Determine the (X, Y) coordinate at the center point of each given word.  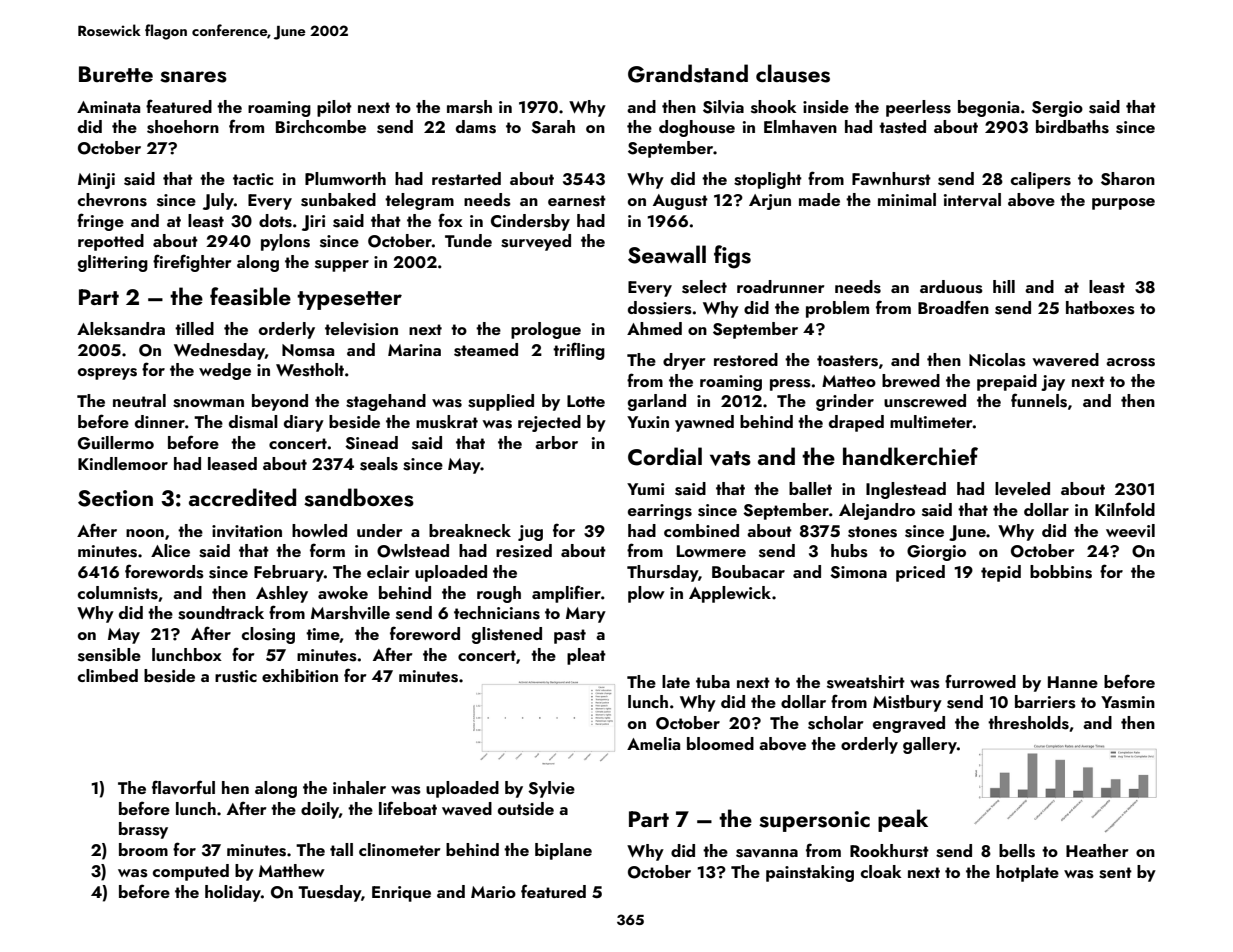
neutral (139, 400)
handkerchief (910, 456)
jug (530, 533)
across (1130, 362)
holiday (233, 893)
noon (145, 533)
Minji (96, 181)
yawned (704, 423)
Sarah (553, 127)
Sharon (1128, 179)
